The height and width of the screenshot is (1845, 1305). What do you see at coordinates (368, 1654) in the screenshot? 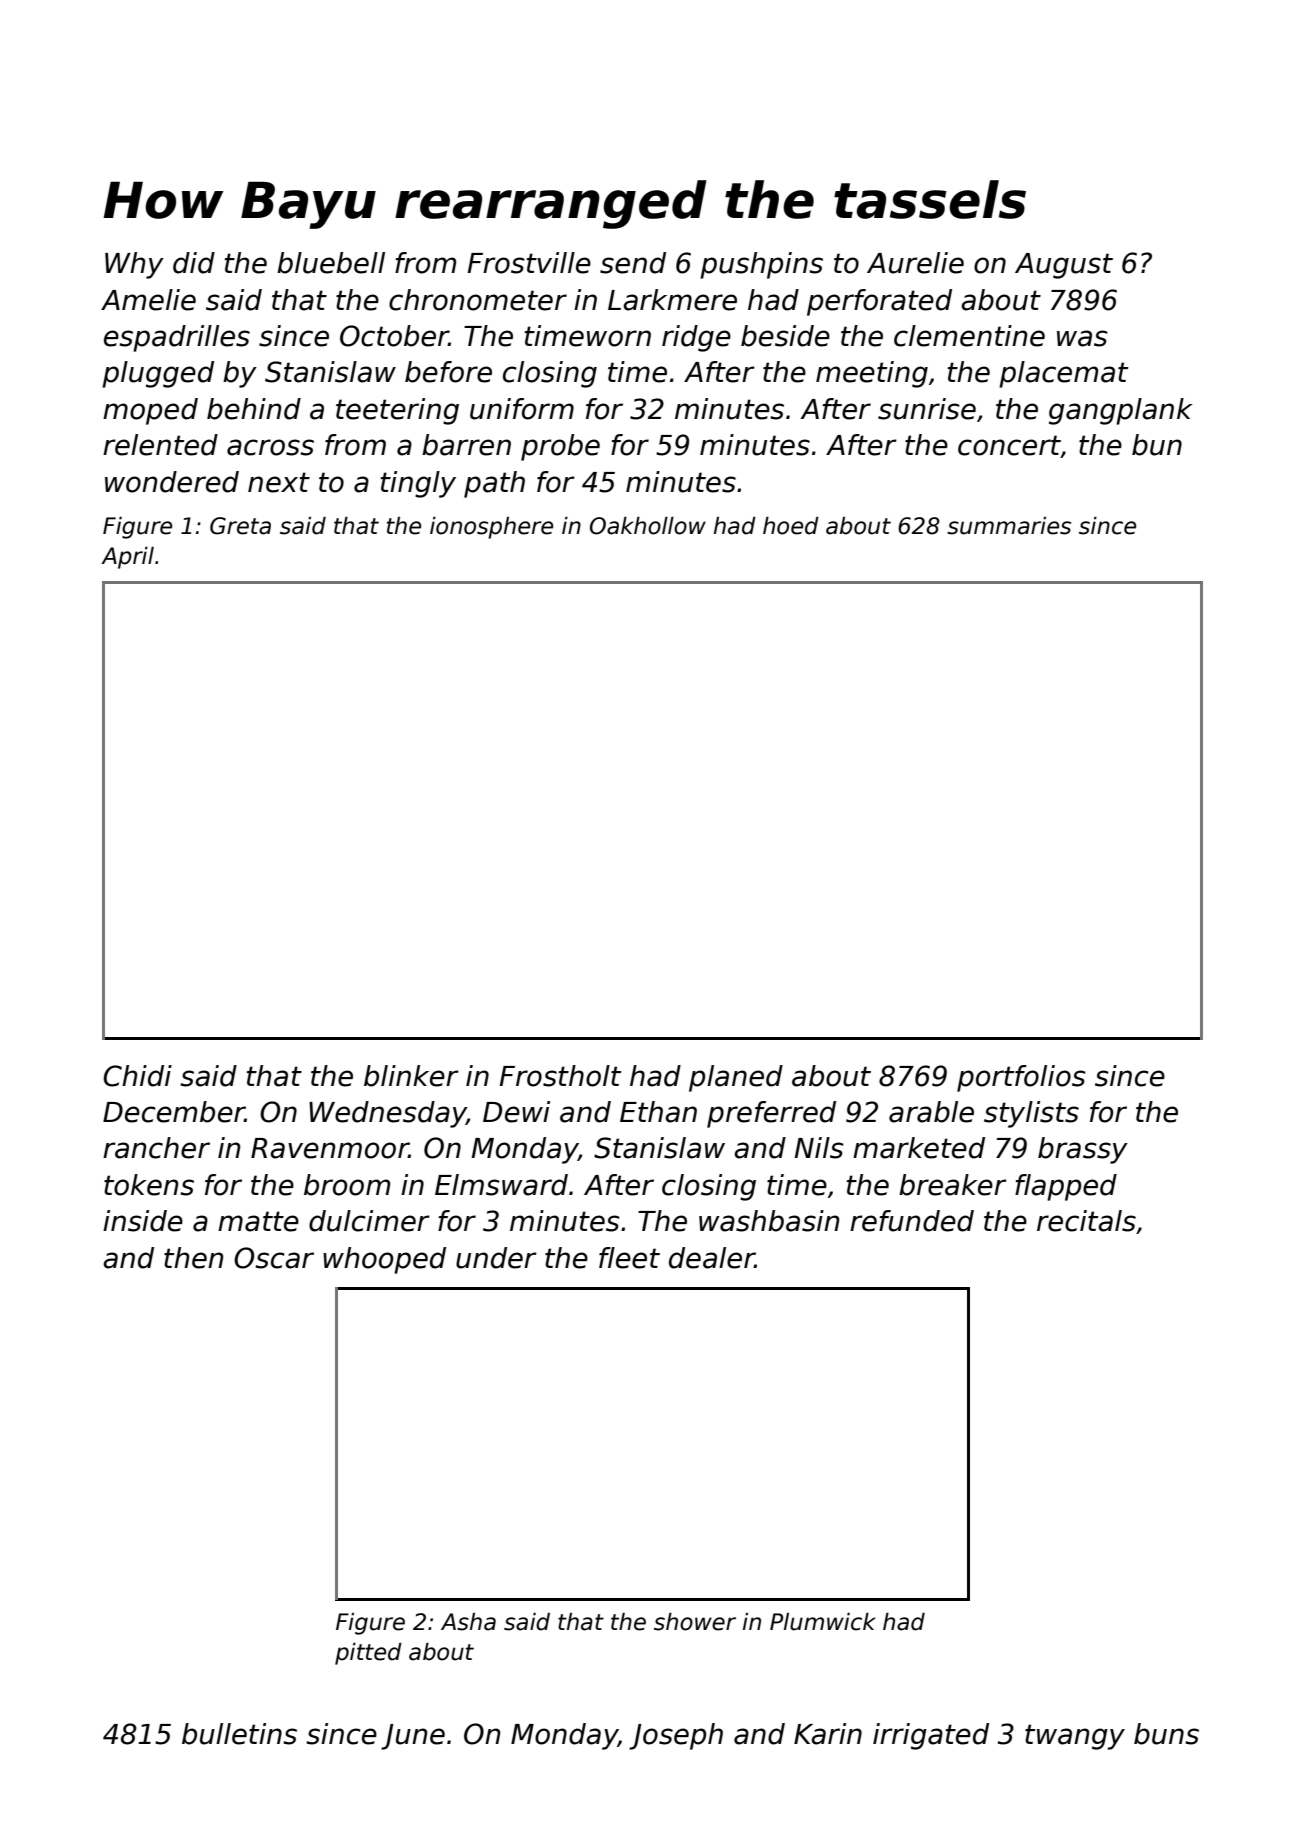
I see `pitted` at bounding box center [368, 1654].
